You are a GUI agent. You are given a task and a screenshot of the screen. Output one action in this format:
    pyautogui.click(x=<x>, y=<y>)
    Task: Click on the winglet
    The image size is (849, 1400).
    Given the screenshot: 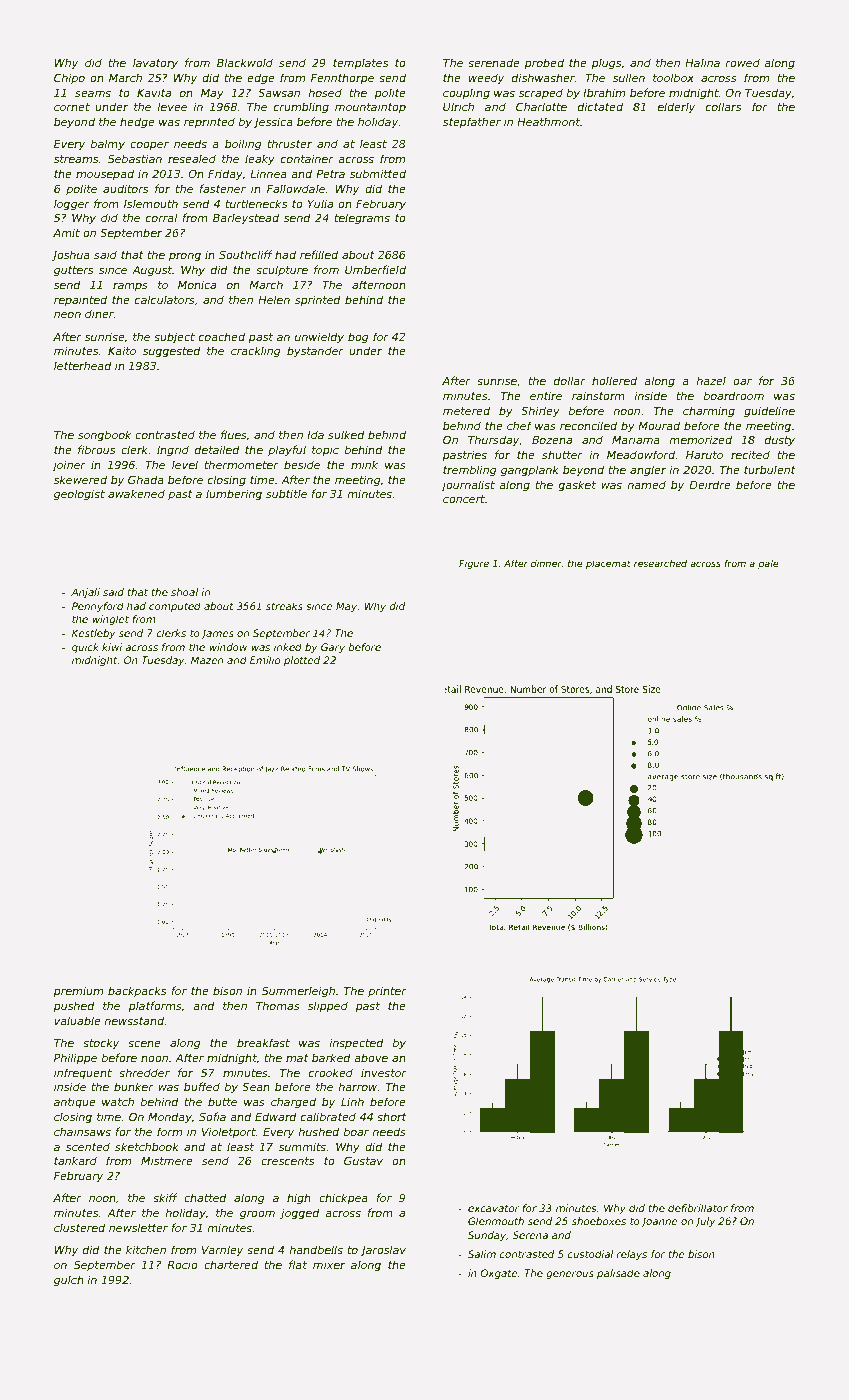 What is the action you would take?
    pyautogui.click(x=110, y=620)
